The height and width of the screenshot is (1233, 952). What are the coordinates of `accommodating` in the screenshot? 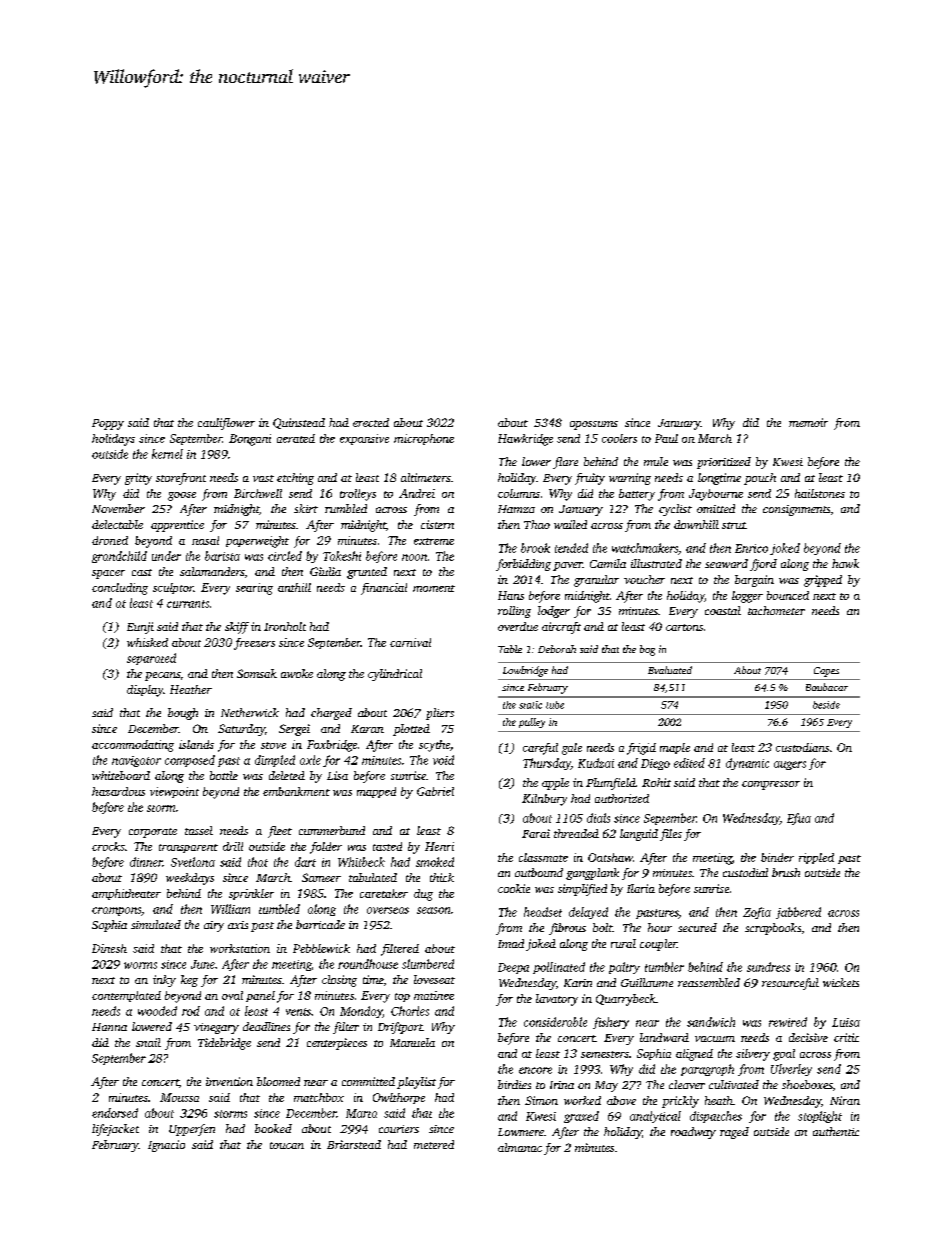 It's located at (133, 746).
